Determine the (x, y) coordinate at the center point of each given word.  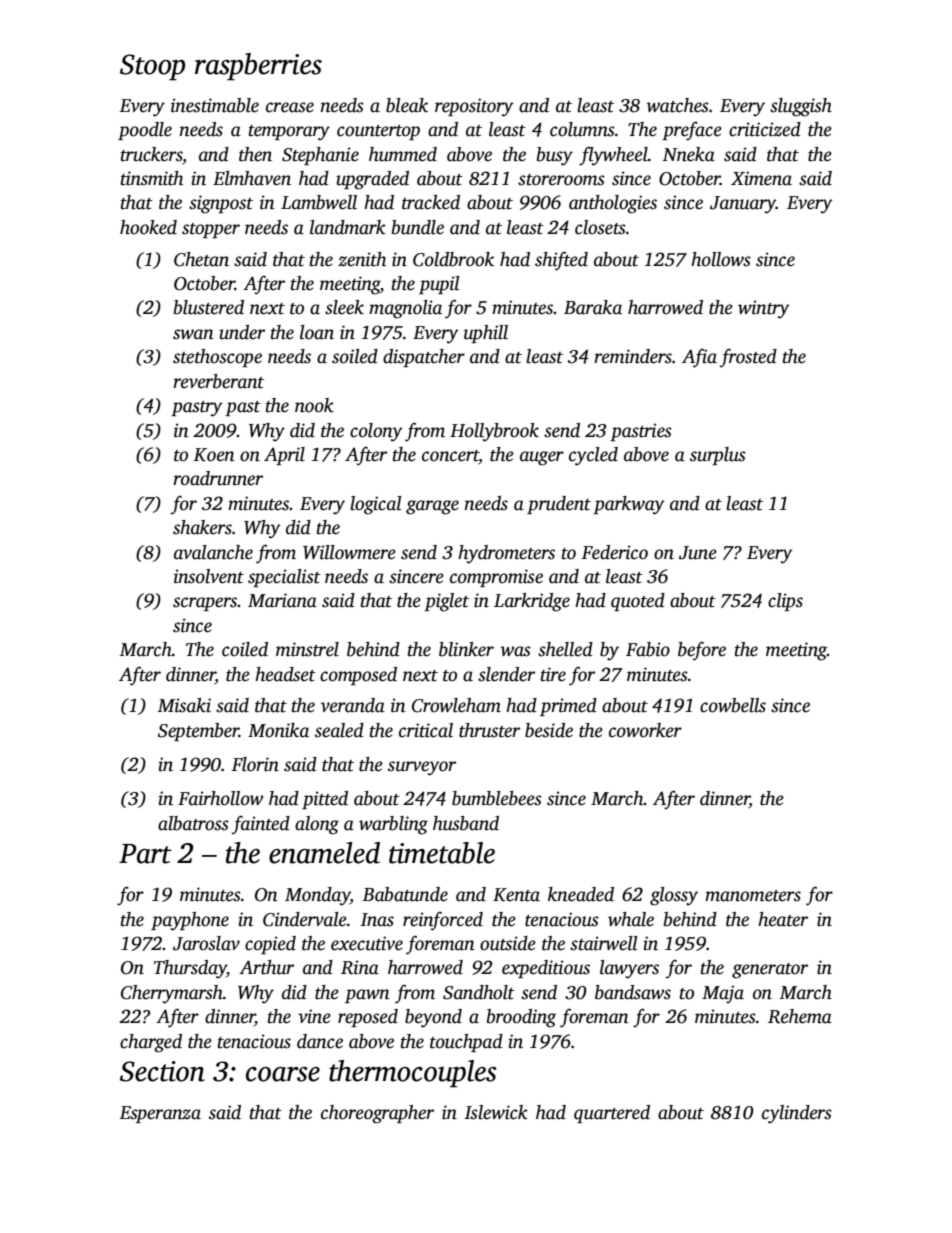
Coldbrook (453, 259)
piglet (446, 602)
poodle (145, 131)
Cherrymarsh (172, 994)
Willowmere (349, 552)
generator (770, 971)
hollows (721, 259)
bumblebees (497, 798)
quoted (638, 602)
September (198, 732)
